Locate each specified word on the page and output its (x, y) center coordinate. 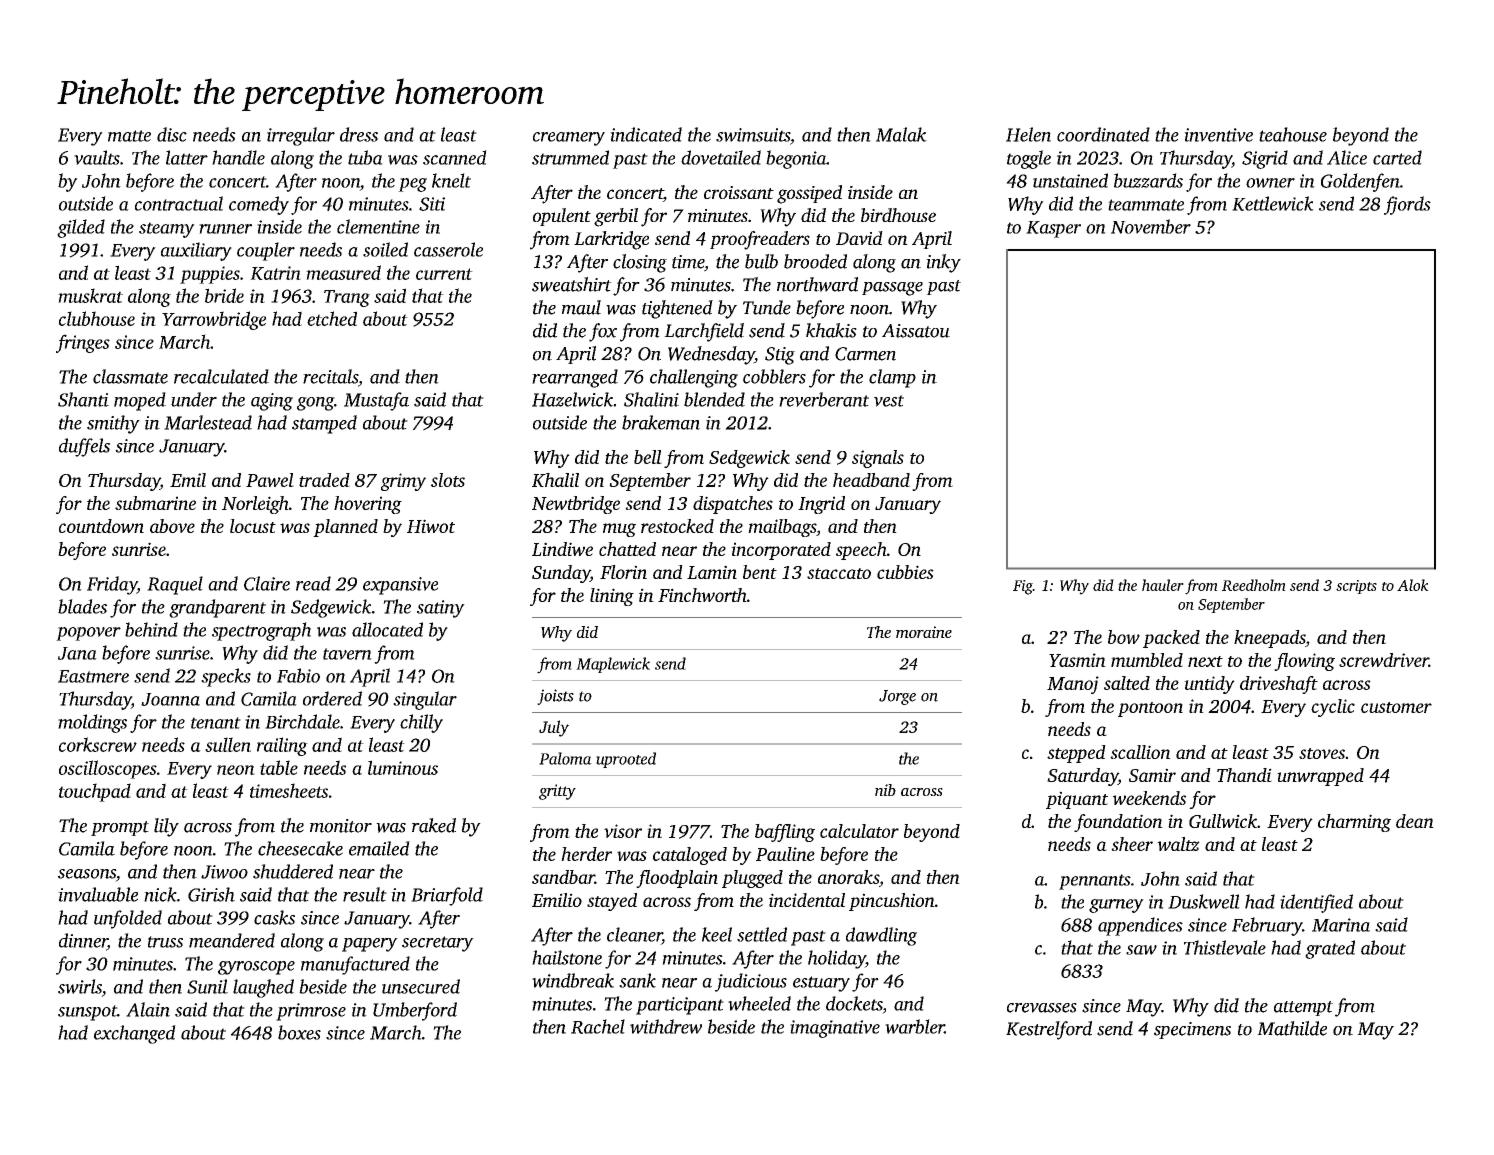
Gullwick (1223, 821)
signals (878, 459)
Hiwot (431, 526)
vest (889, 401)
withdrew (666, 1026)
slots (448, 480)
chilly (421, 723)
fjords (1407, 205)
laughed (263, 988)
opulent (562, 217)
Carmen (865, 354)
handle (238, 157)
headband (871, 480)
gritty (557, 792)
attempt (1303, 1008)
